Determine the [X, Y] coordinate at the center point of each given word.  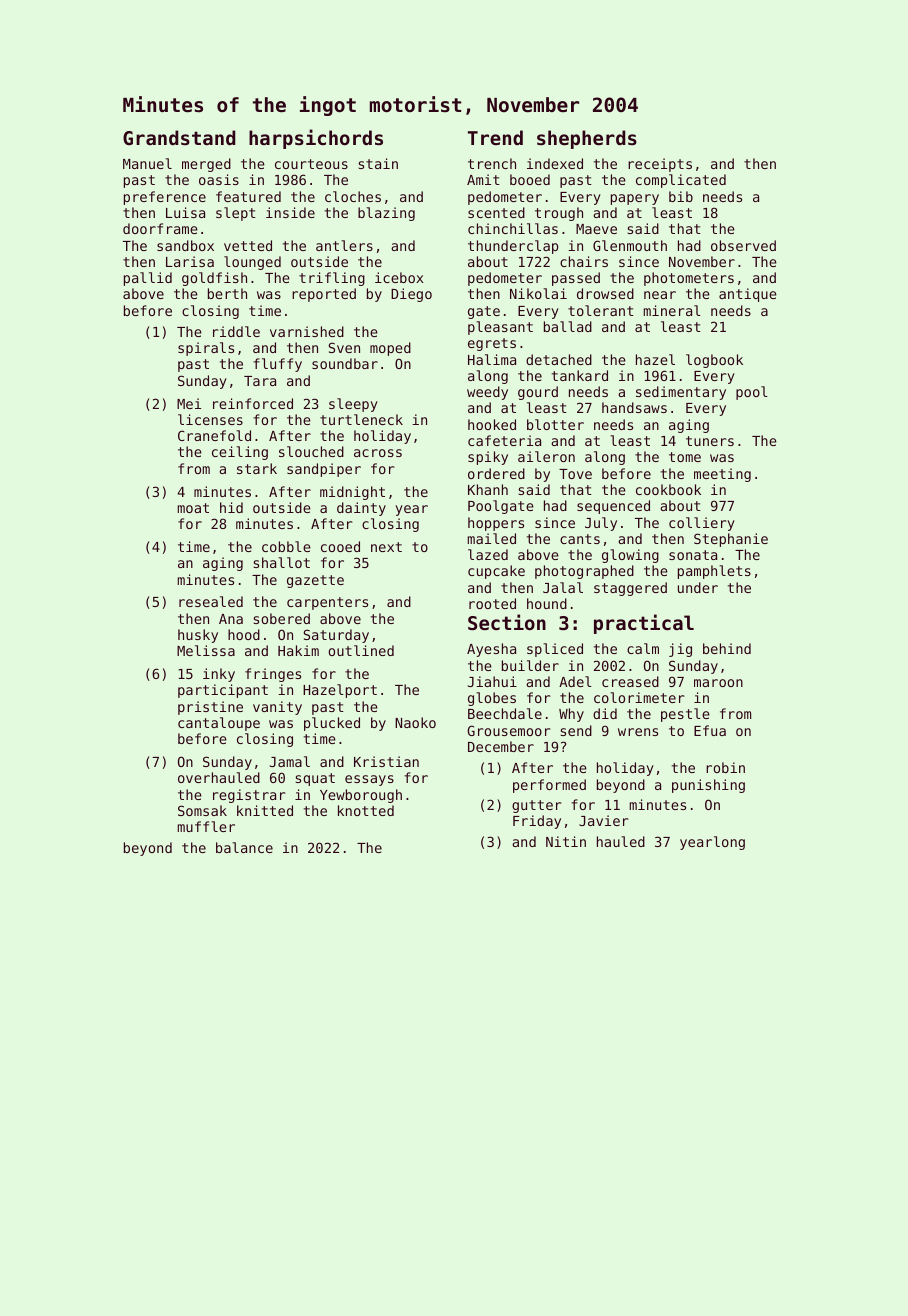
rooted [492, 603]
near [660, 295]
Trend [495, 137]
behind [727, 648]
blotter [555, 424]
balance [244, 847]
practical [644, 624]
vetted [248, 245]
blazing [386, 214]
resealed [211, 601]
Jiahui [492, 681]
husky [198, 636]
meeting [722, 475]
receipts [660, 165]
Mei [189, 403]
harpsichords [316, 139]
